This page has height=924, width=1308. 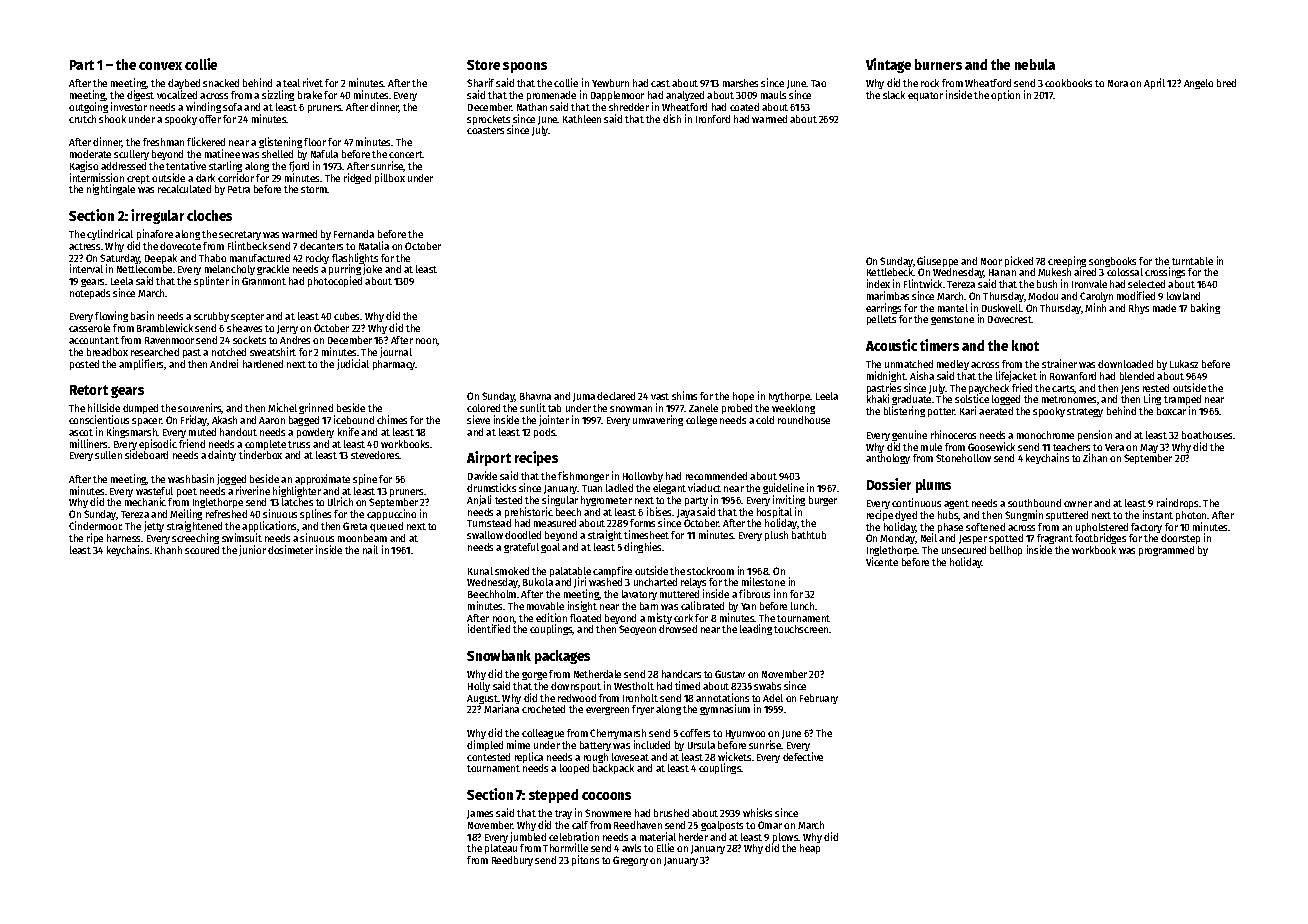 What do you see at coordinates (1226, 83) in the page?
I see `bred` at bounding box center [1226, 83].
